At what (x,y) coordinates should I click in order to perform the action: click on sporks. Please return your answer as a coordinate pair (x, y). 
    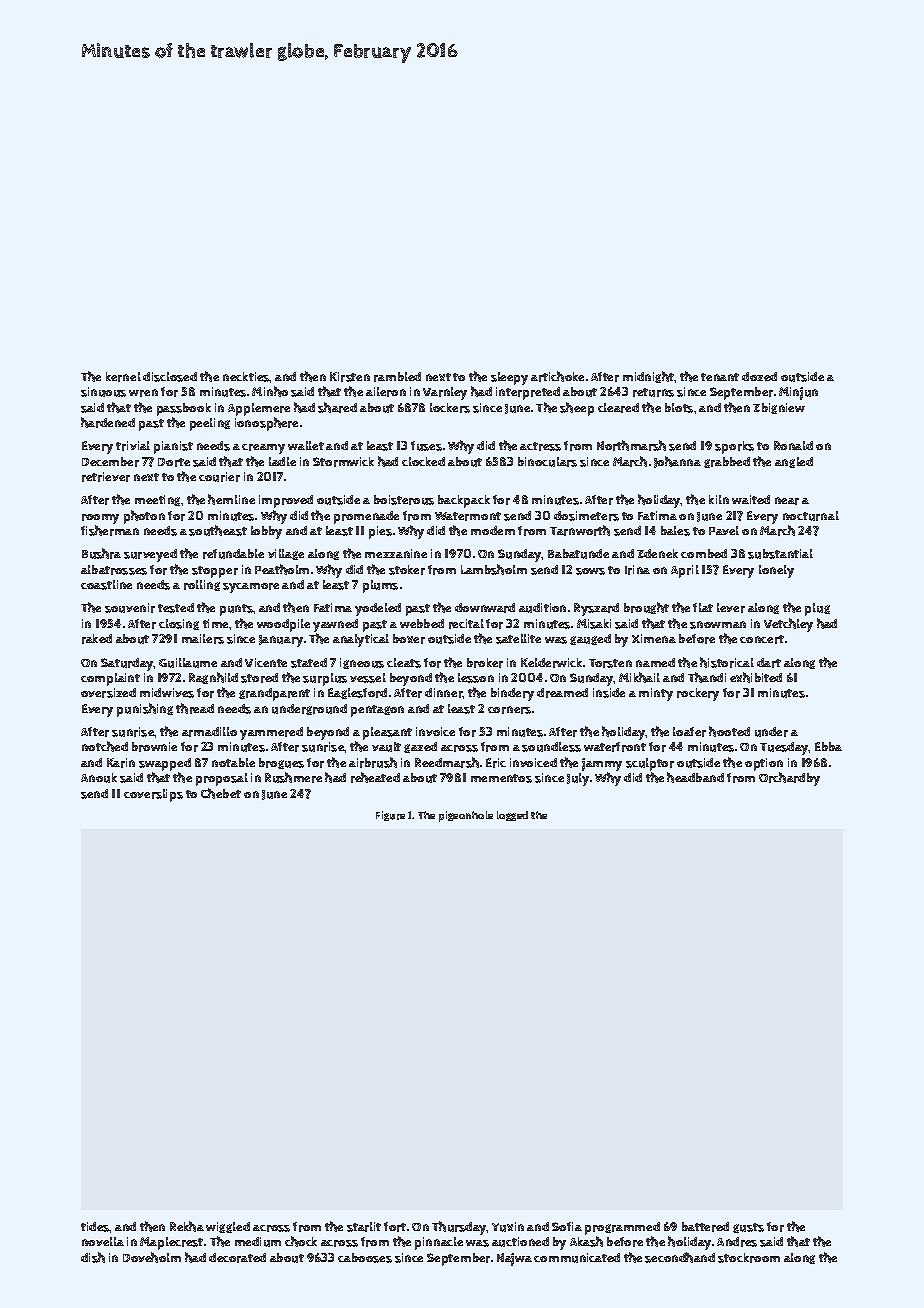
    Looking at the image, I should click on (734, 447).
